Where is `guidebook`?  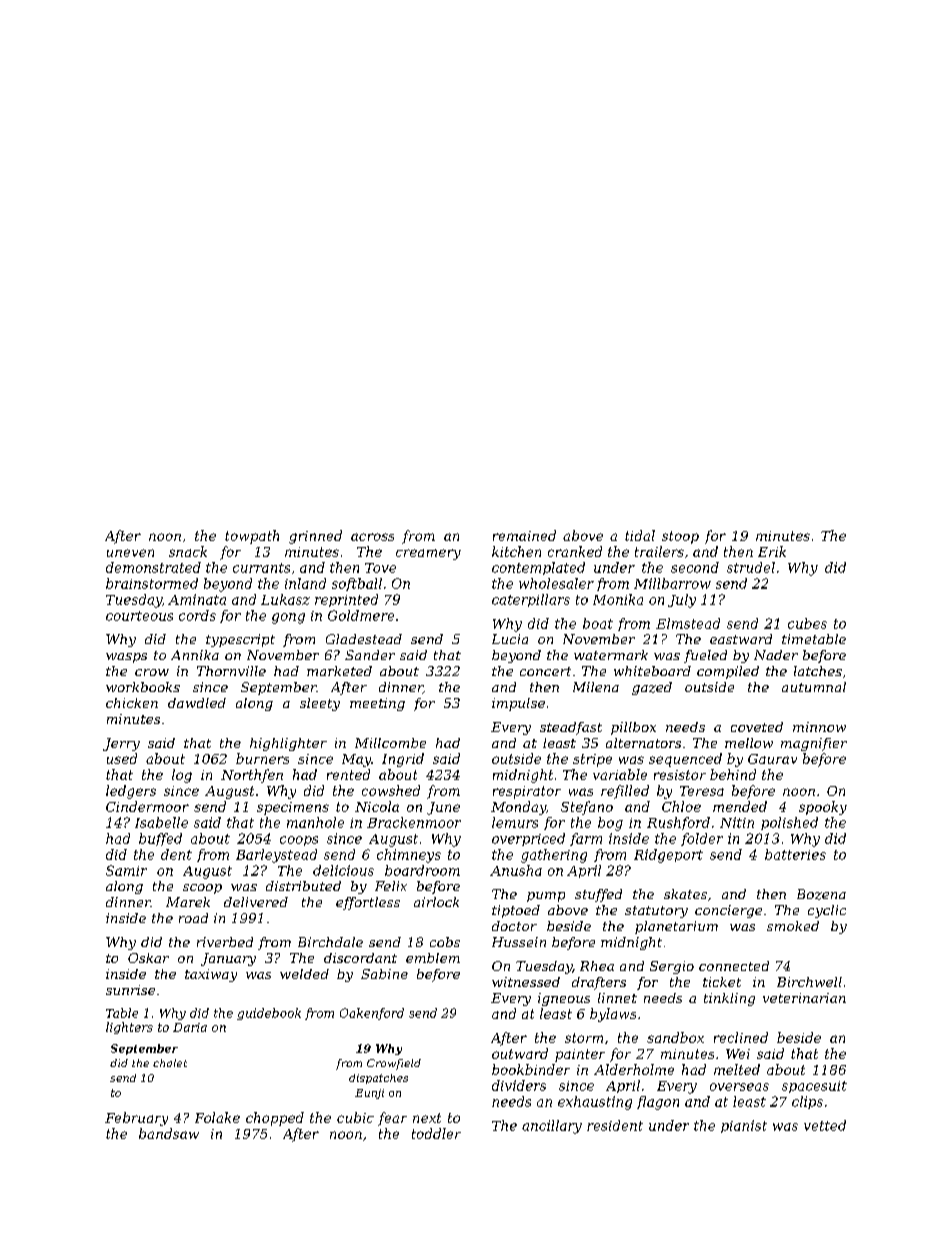
guidebook is located at coordinates (269, 1014).
